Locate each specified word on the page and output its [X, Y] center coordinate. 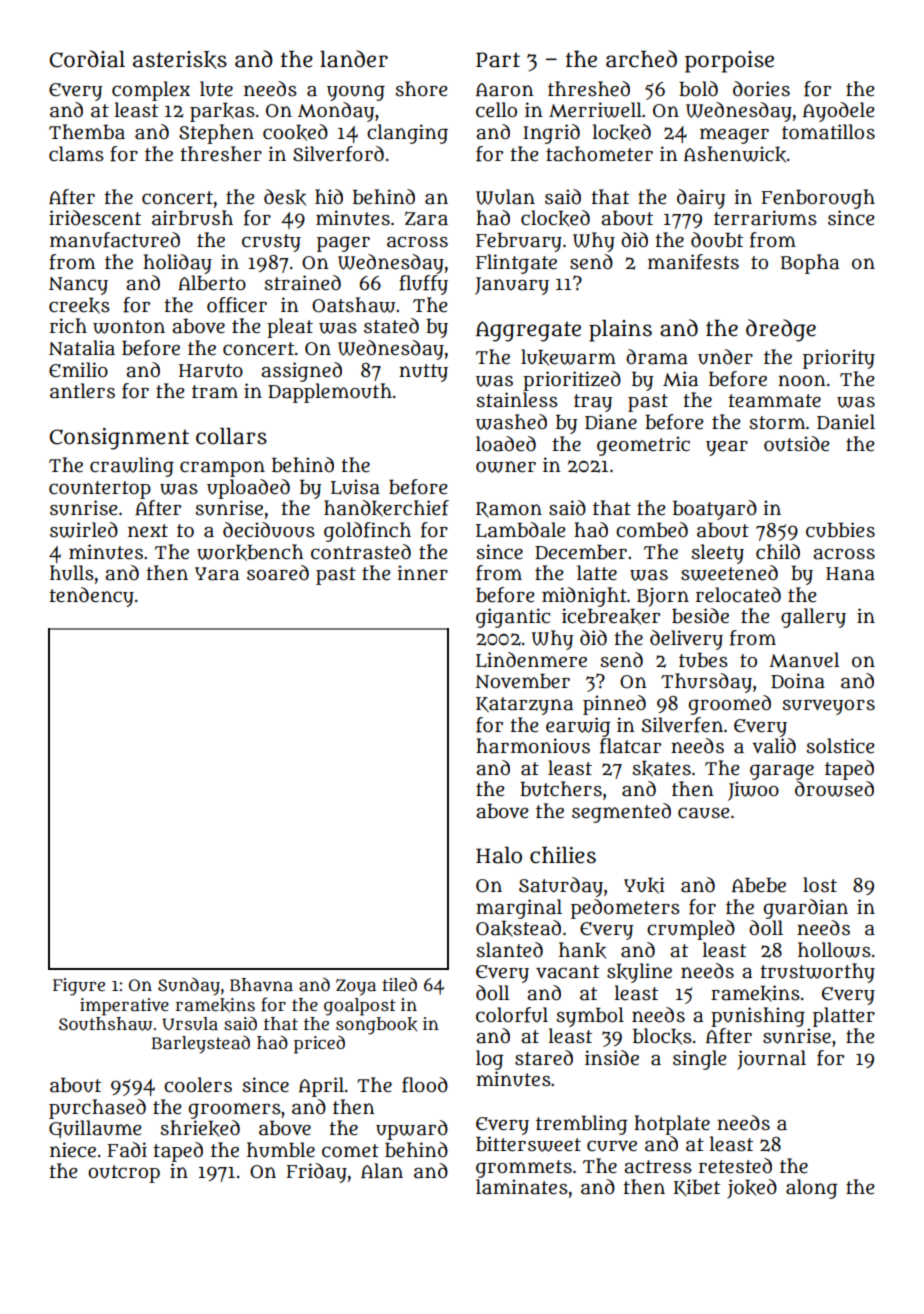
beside [700, 616]
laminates [522, 1187]
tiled [399, 984]
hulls [72, 573]
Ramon [509, 510]
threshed [589, 89]
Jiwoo [753, 791]
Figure [79, 987]
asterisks [180, 60]
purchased [97, 1109]
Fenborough [818, 199]
